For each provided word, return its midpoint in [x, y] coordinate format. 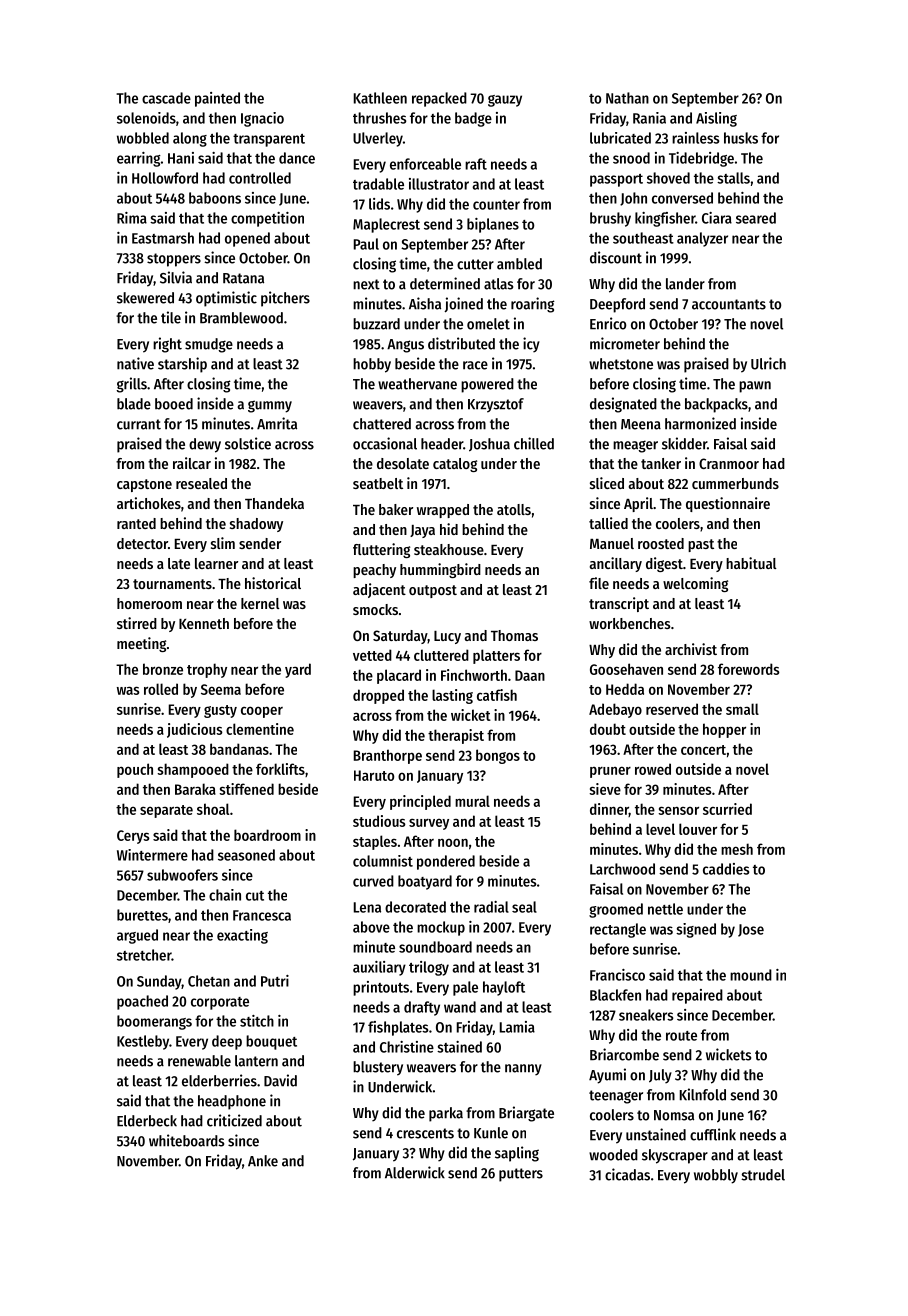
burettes [142, 915]
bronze [163, 669]
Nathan [627, 98]
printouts [381, 988]
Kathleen [380, 98]
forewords [749, 669]
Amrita [277, 423]
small [742, 709]
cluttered [441, 655]
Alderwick [415, 1172]
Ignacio [262, 119]
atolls [514, 509]
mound [751, 975]
